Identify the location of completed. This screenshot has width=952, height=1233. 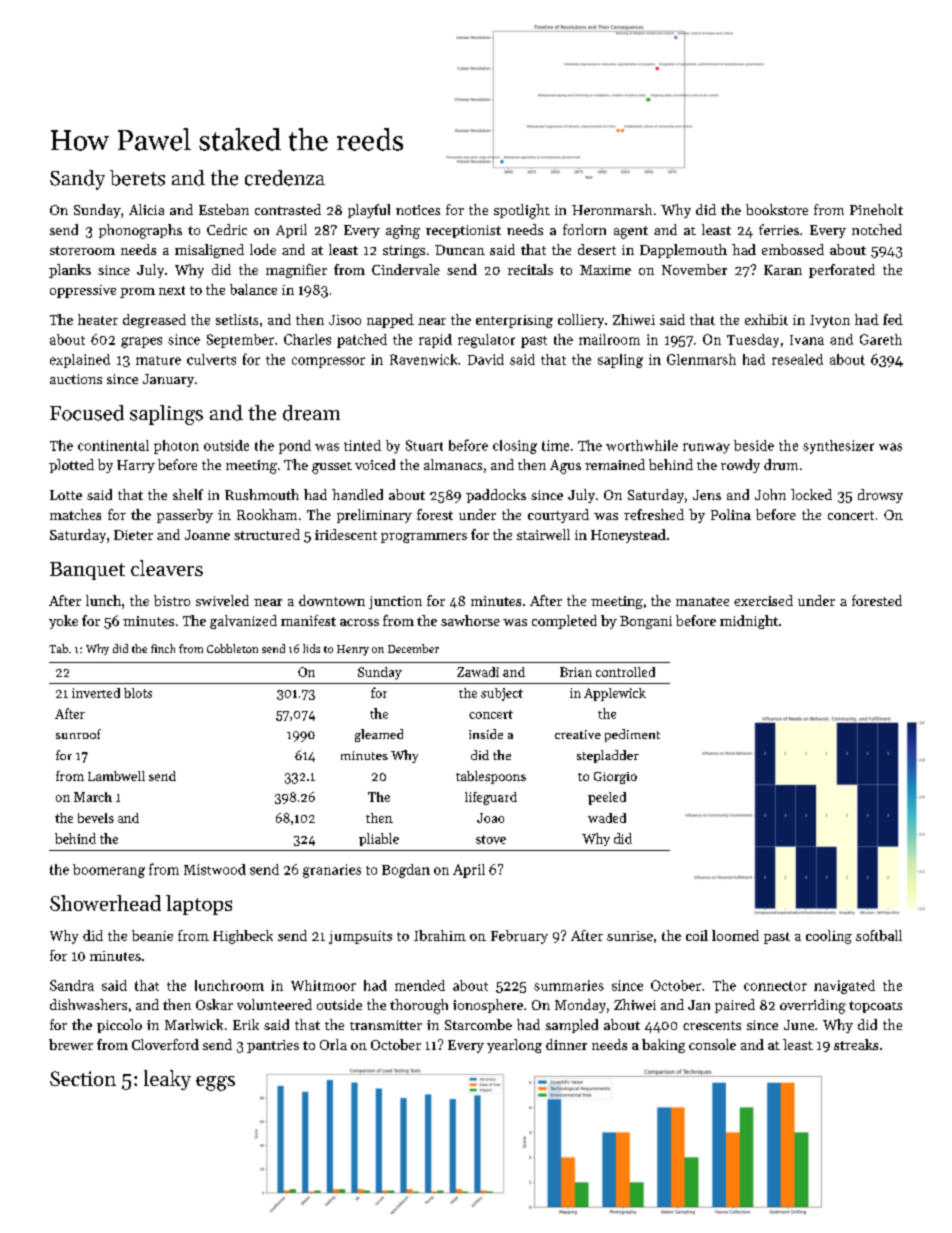
(564, 622).
